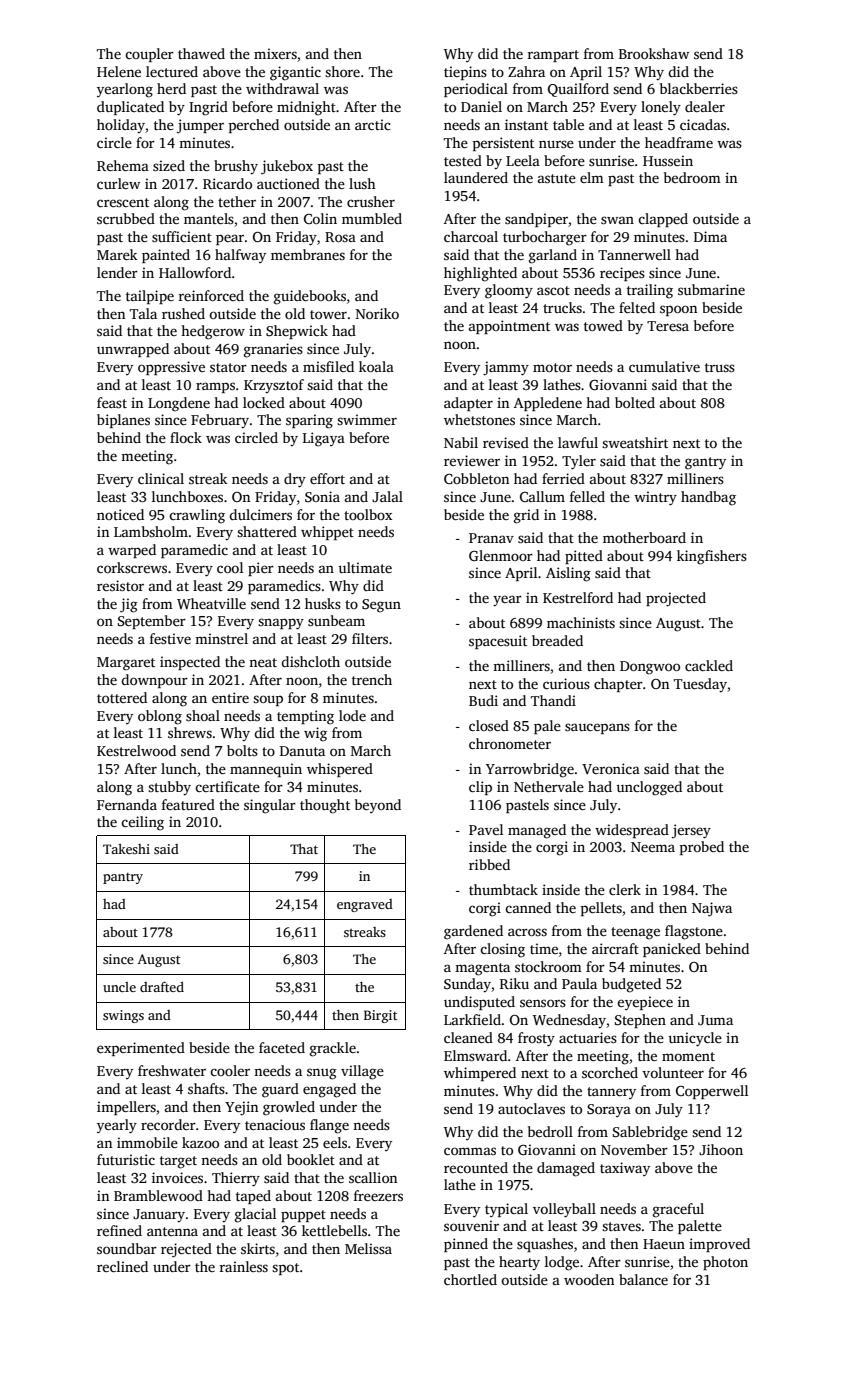 Image resolution: width=849 pixels, height=1400 pixels. I want to click on tiepins, so click(465, 73).
